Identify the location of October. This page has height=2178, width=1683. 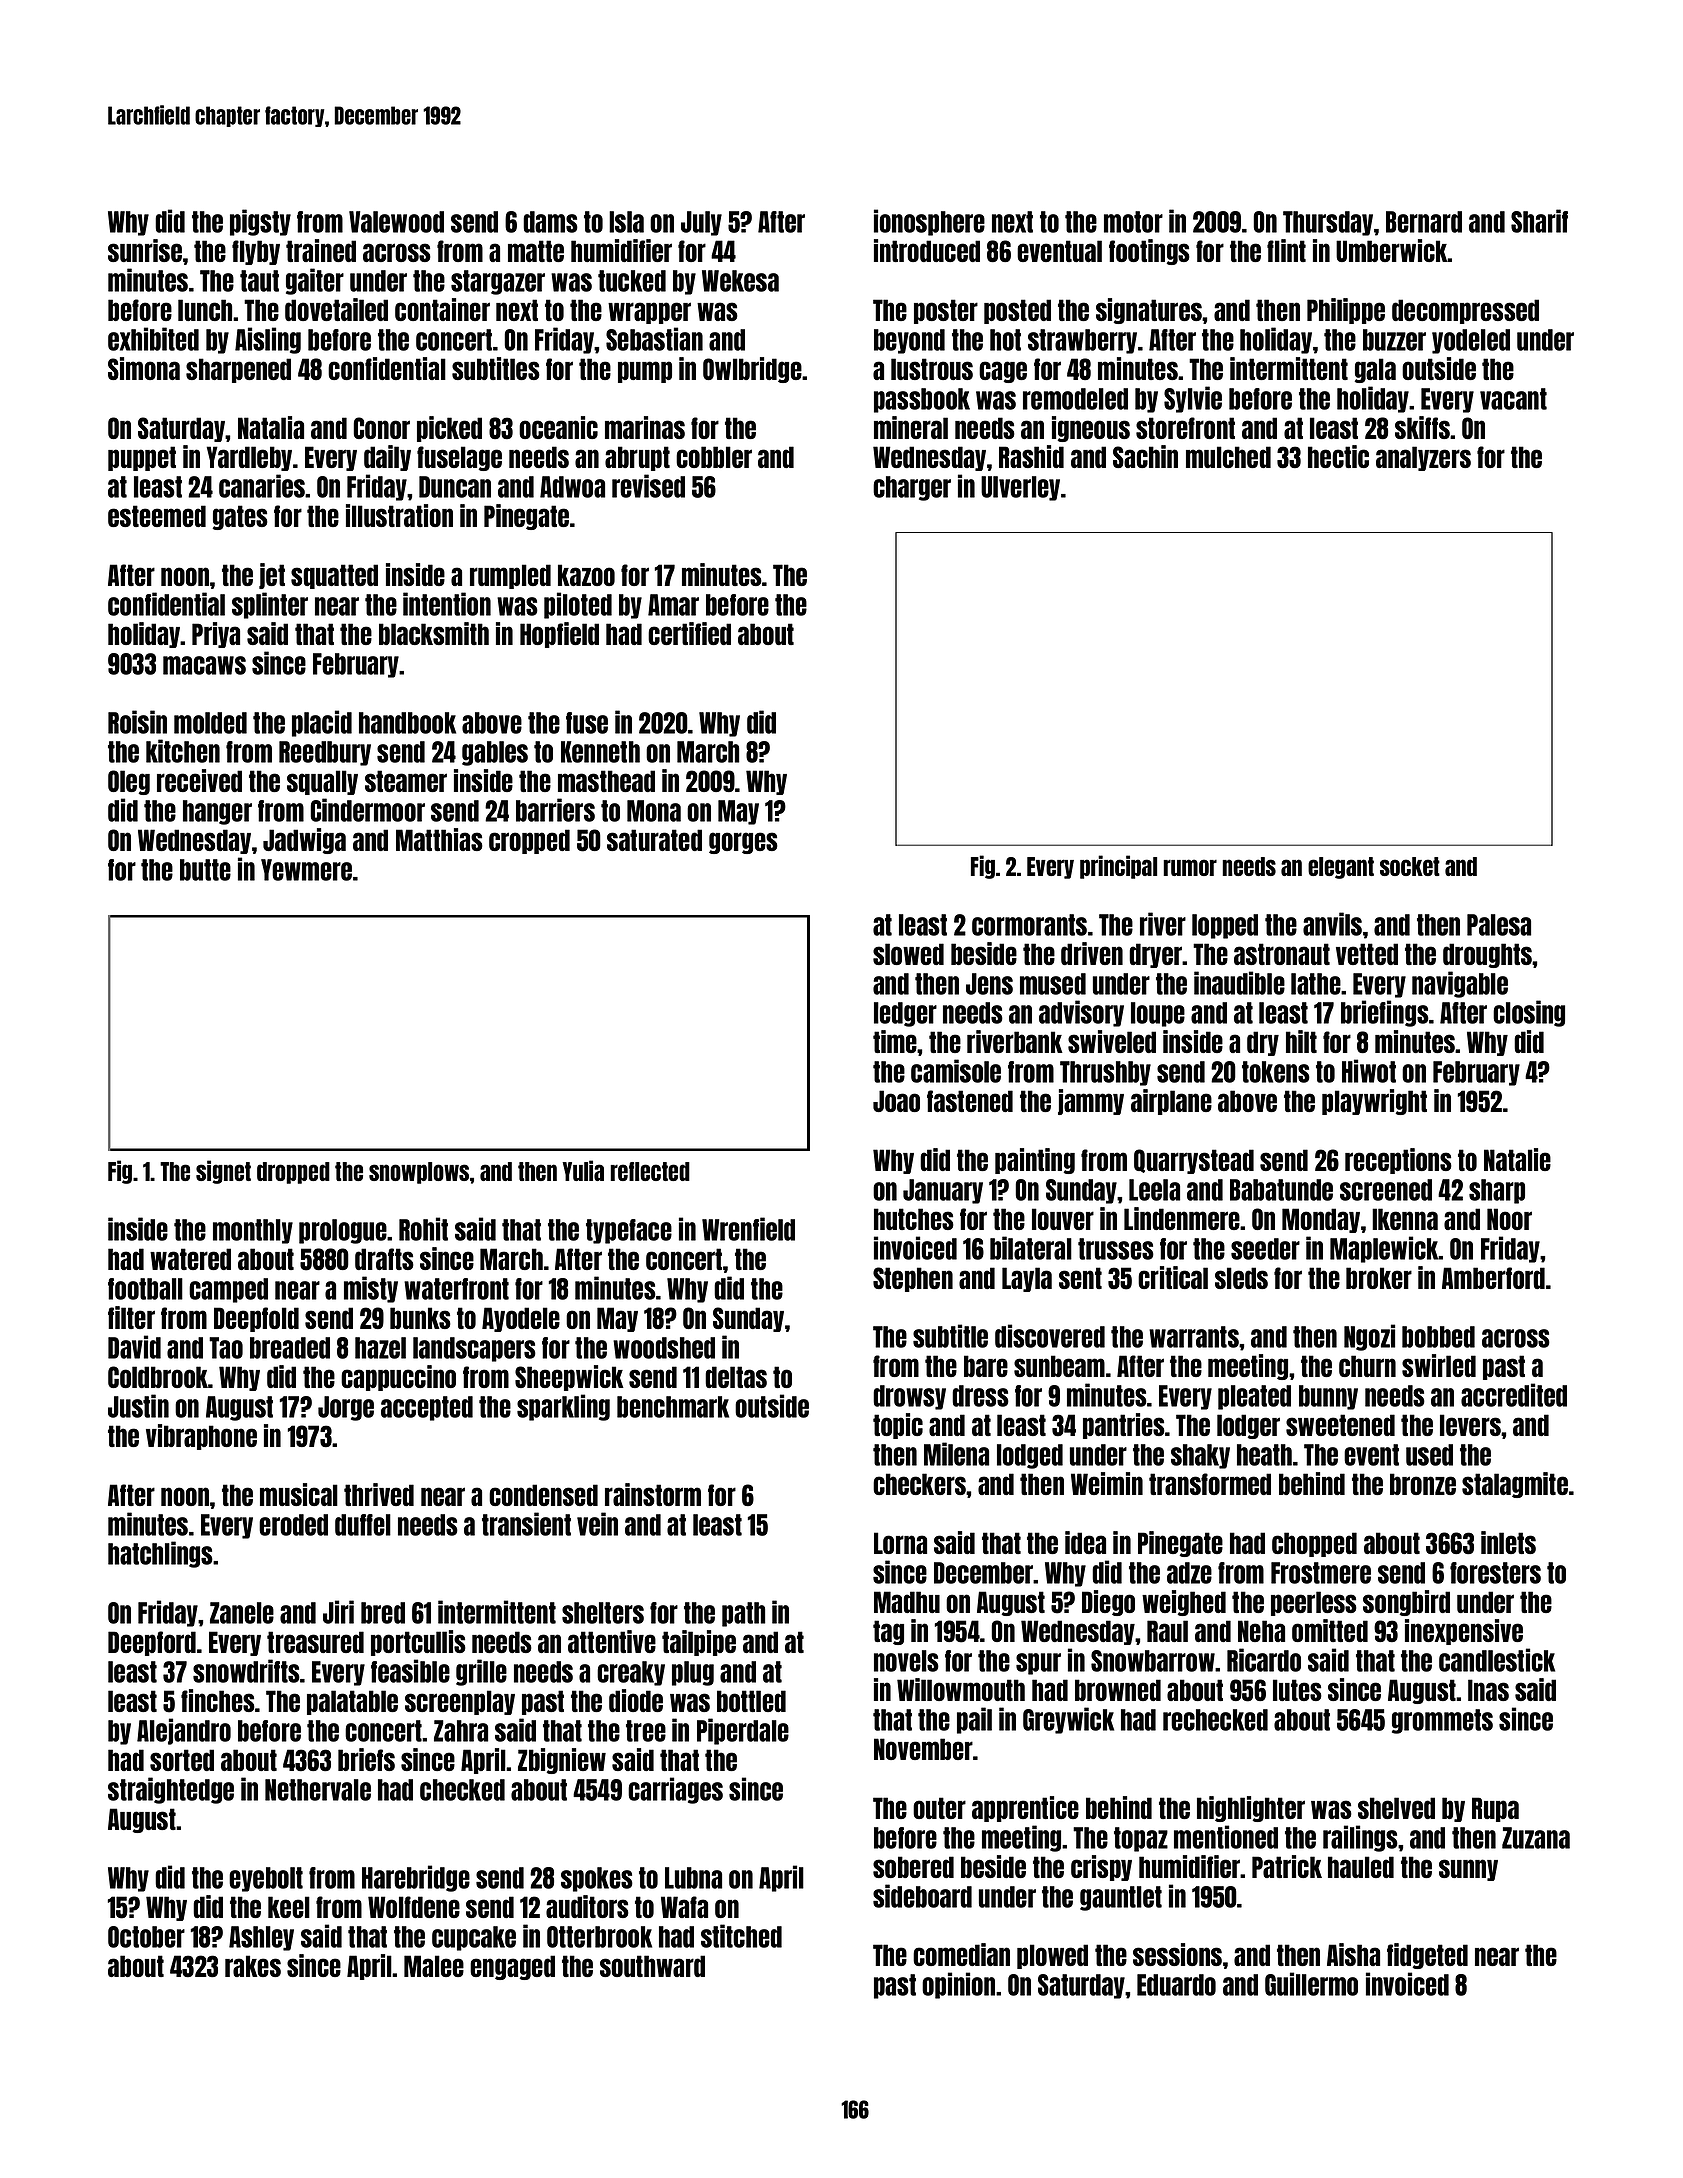
(146, 1937).
